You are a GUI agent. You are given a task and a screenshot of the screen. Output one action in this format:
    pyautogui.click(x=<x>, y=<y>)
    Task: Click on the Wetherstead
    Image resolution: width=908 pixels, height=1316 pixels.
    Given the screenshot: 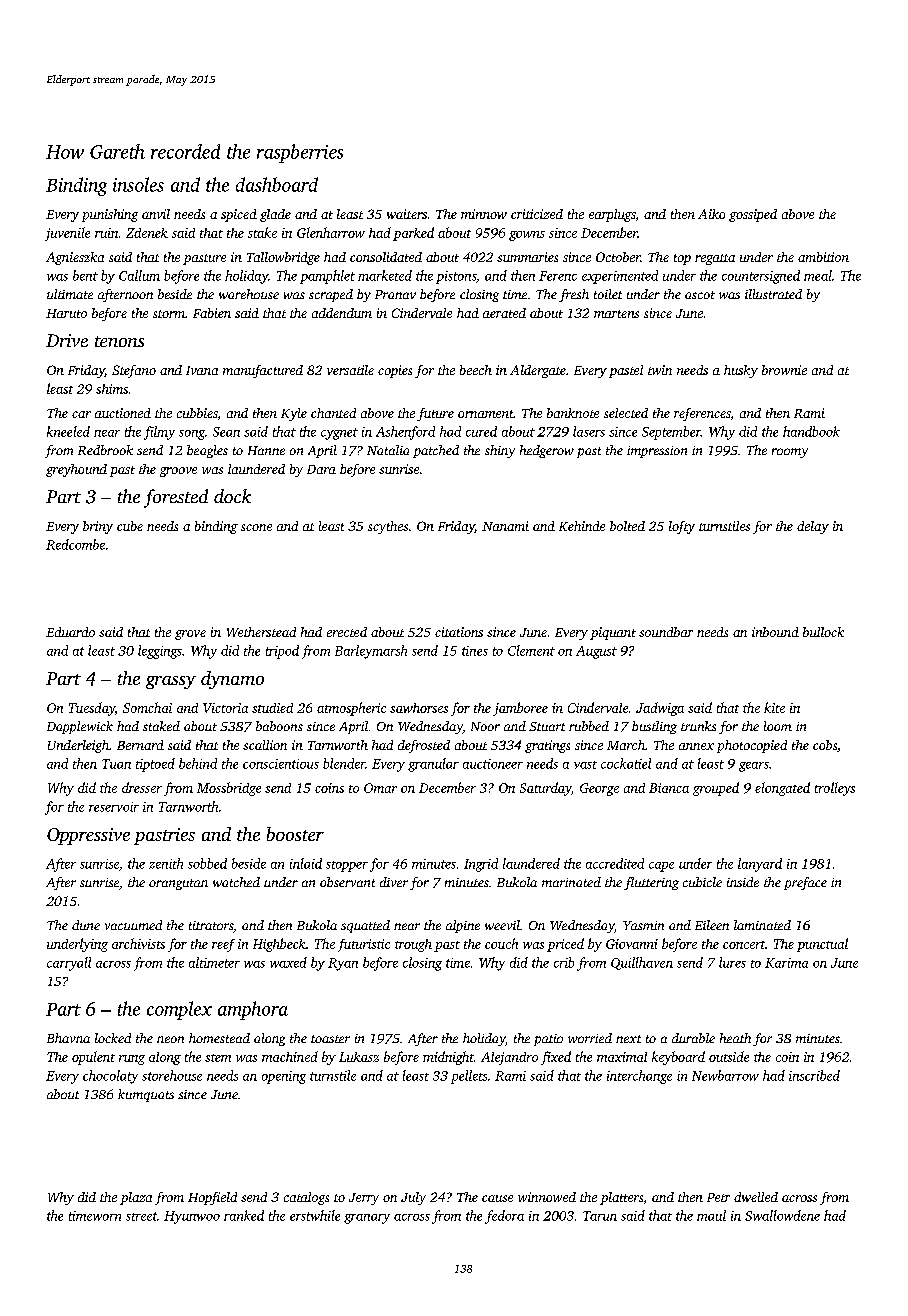 What is the action you would take?
    pyautogui.click(x=261, y=632)
